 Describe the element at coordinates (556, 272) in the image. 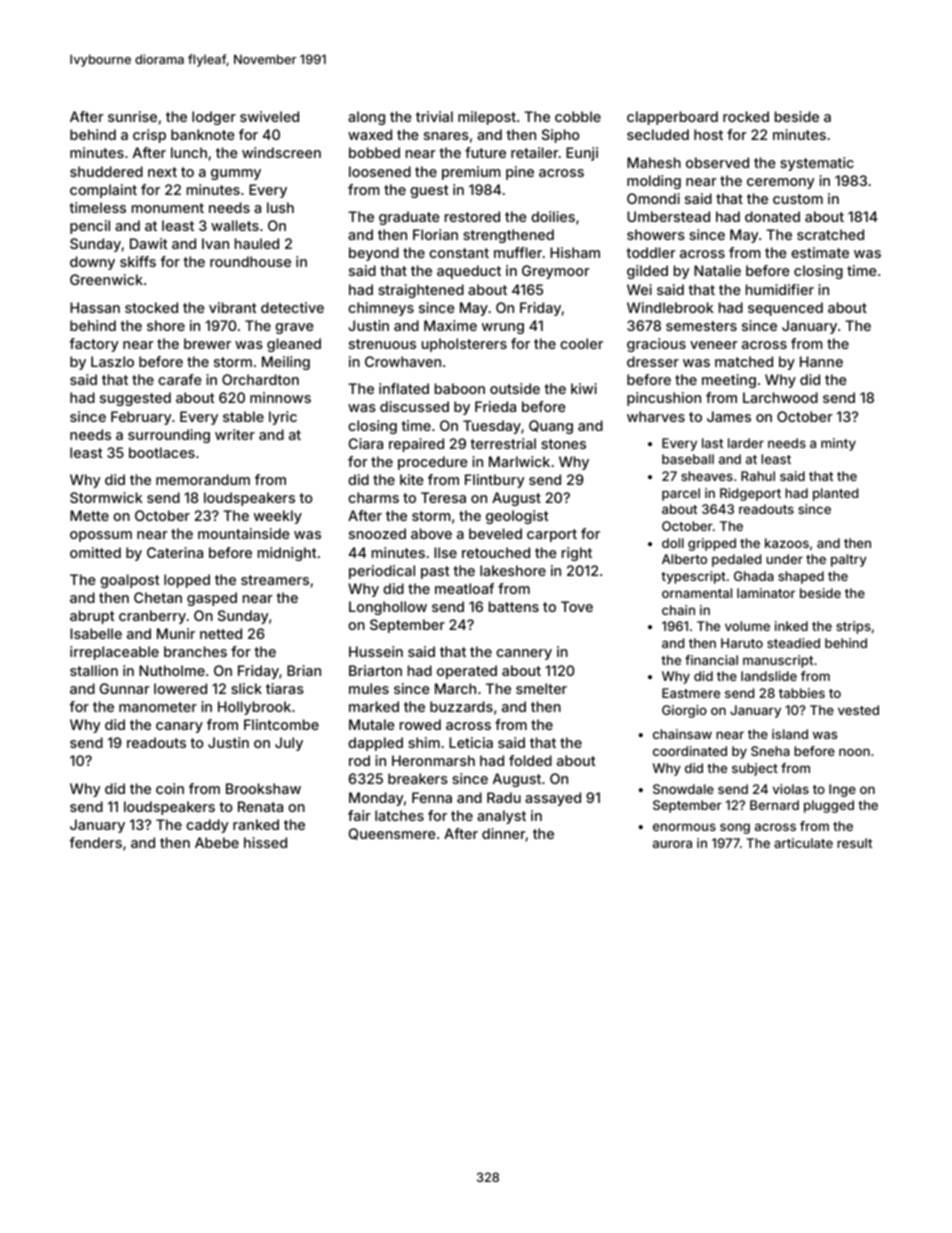

I see `Greymoor` at that location.
